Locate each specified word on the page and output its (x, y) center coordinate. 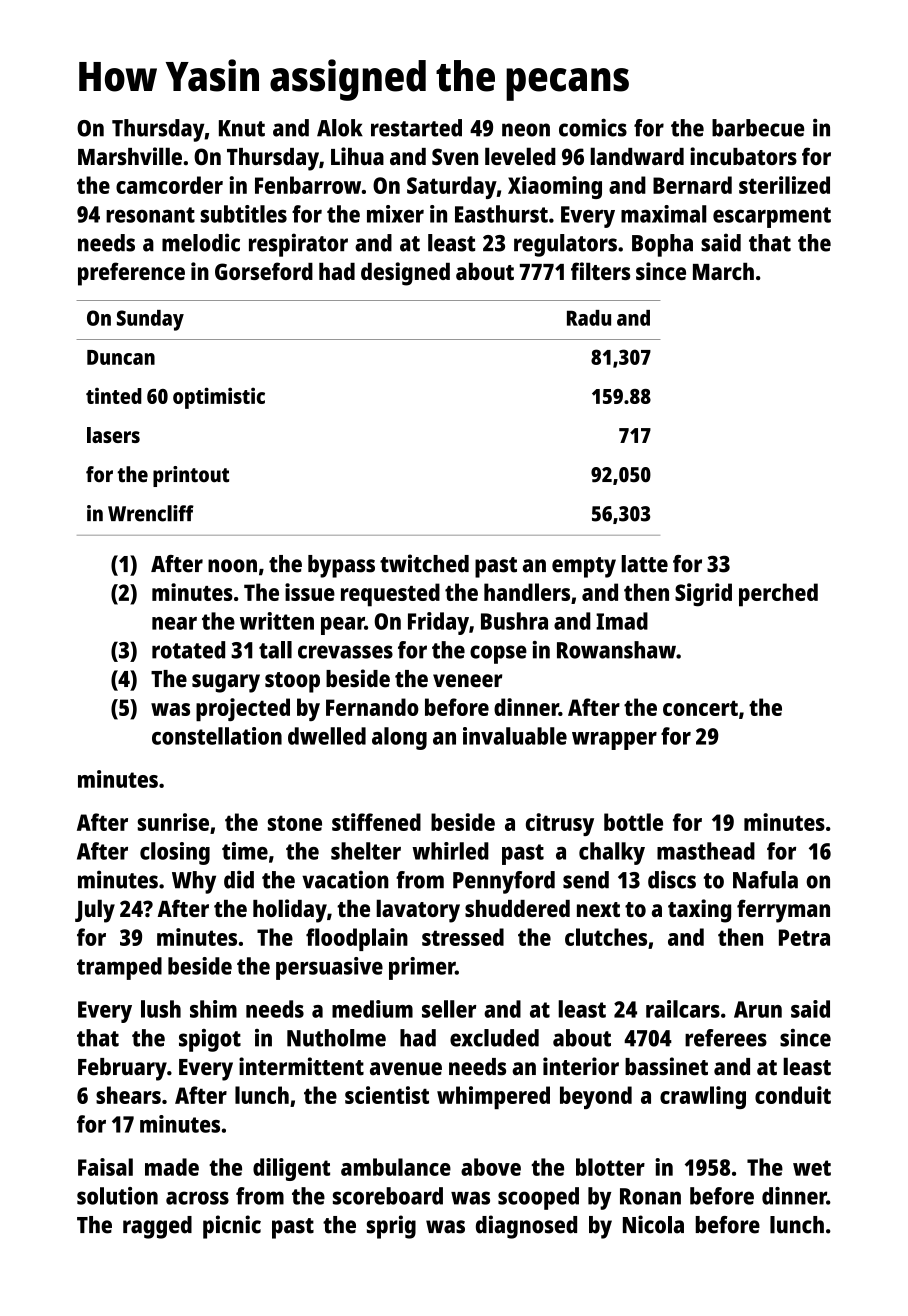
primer (422, 968)
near (174, 623)
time (245, 851)
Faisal (105, 1167)
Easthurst (501, 214)
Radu (589, 318)
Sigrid (703, 595)
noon (232, 566)
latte (644, 564)
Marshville (130, 156)
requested (390, 595)
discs (672, 879)
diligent (291, 1169)
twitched (424, 563)
